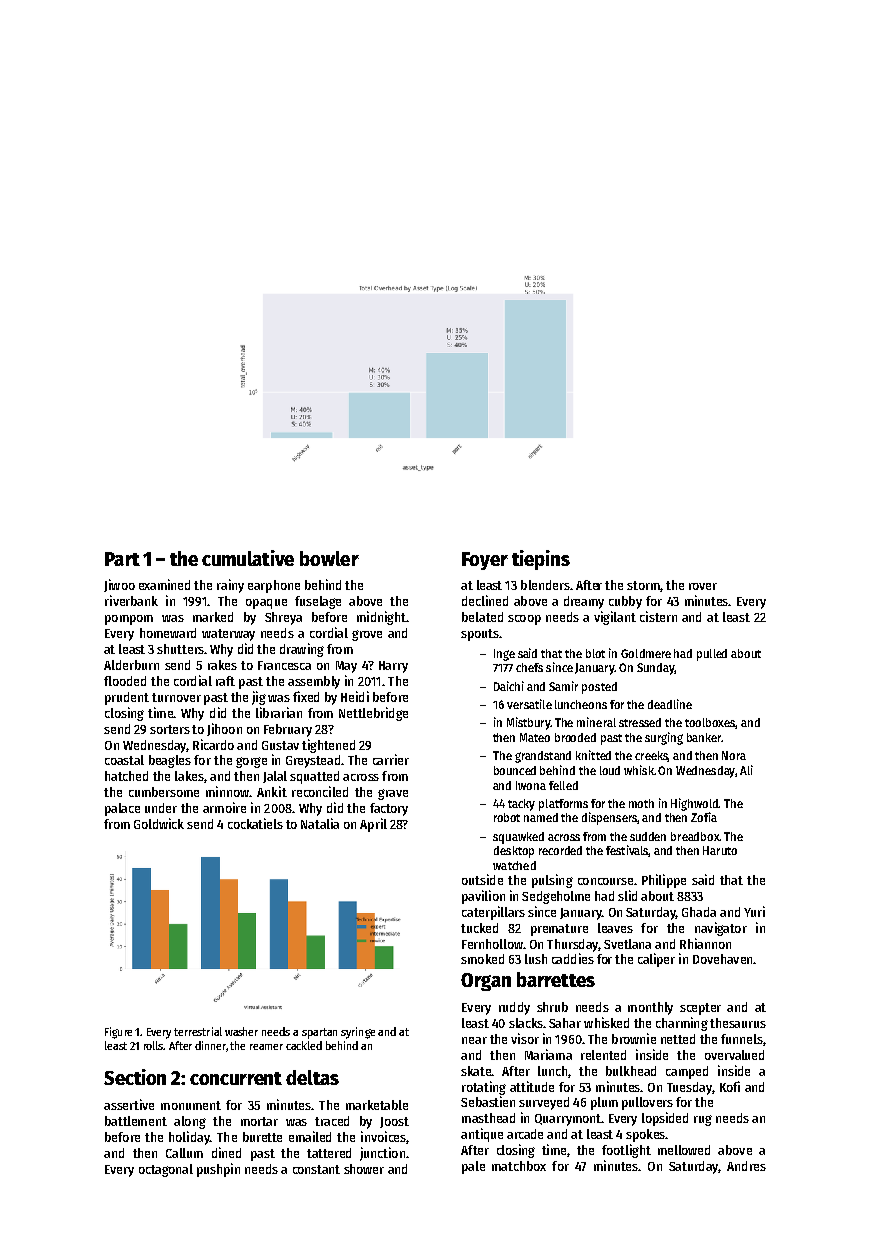 The image size is (870, 1235). I want to click on tightened, so click(328, 746).
